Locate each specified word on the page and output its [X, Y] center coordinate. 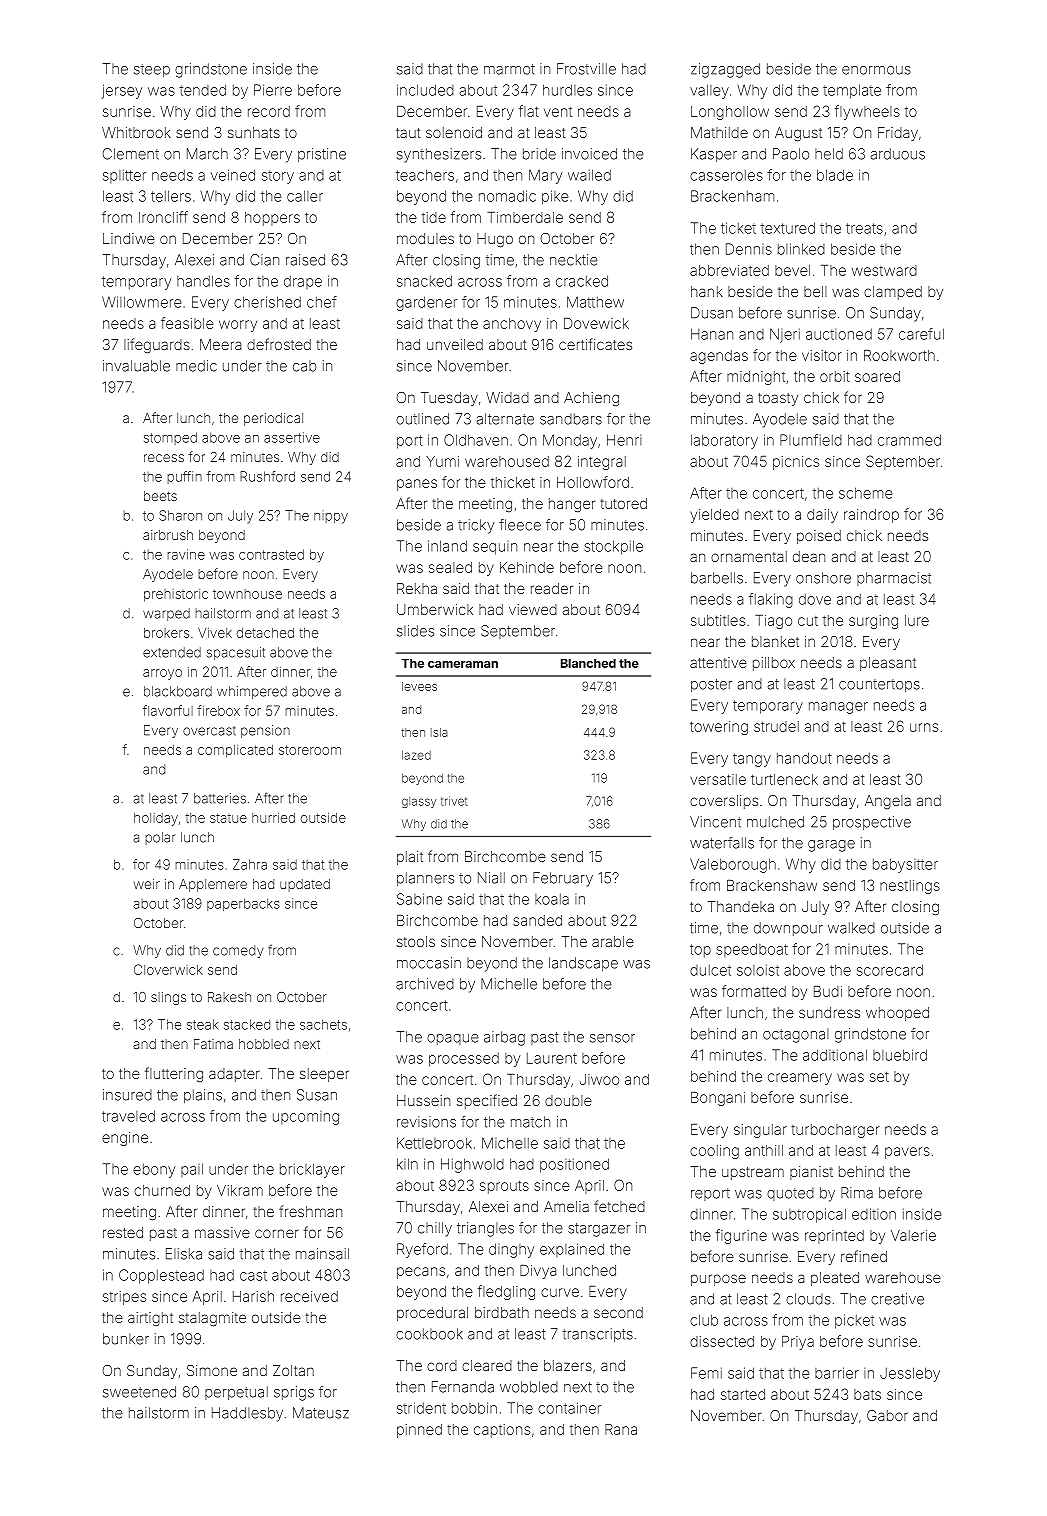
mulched [775, 822]
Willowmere [142, 302]
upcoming [306, 1118]
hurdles [567, 90]
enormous [876, 70]
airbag [504, 1038]
